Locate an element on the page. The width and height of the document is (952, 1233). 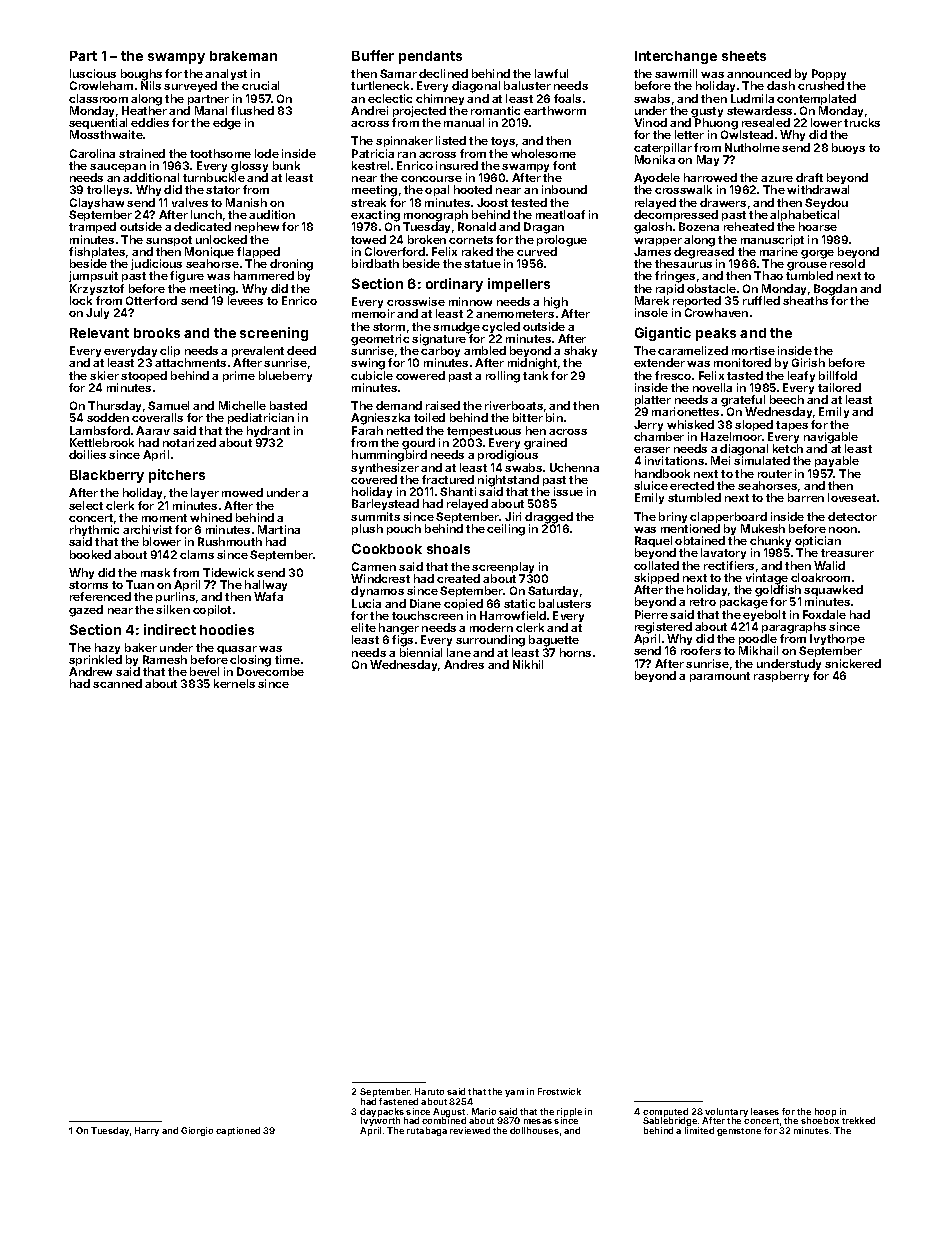
signature is located at coordinates (439, 340).
